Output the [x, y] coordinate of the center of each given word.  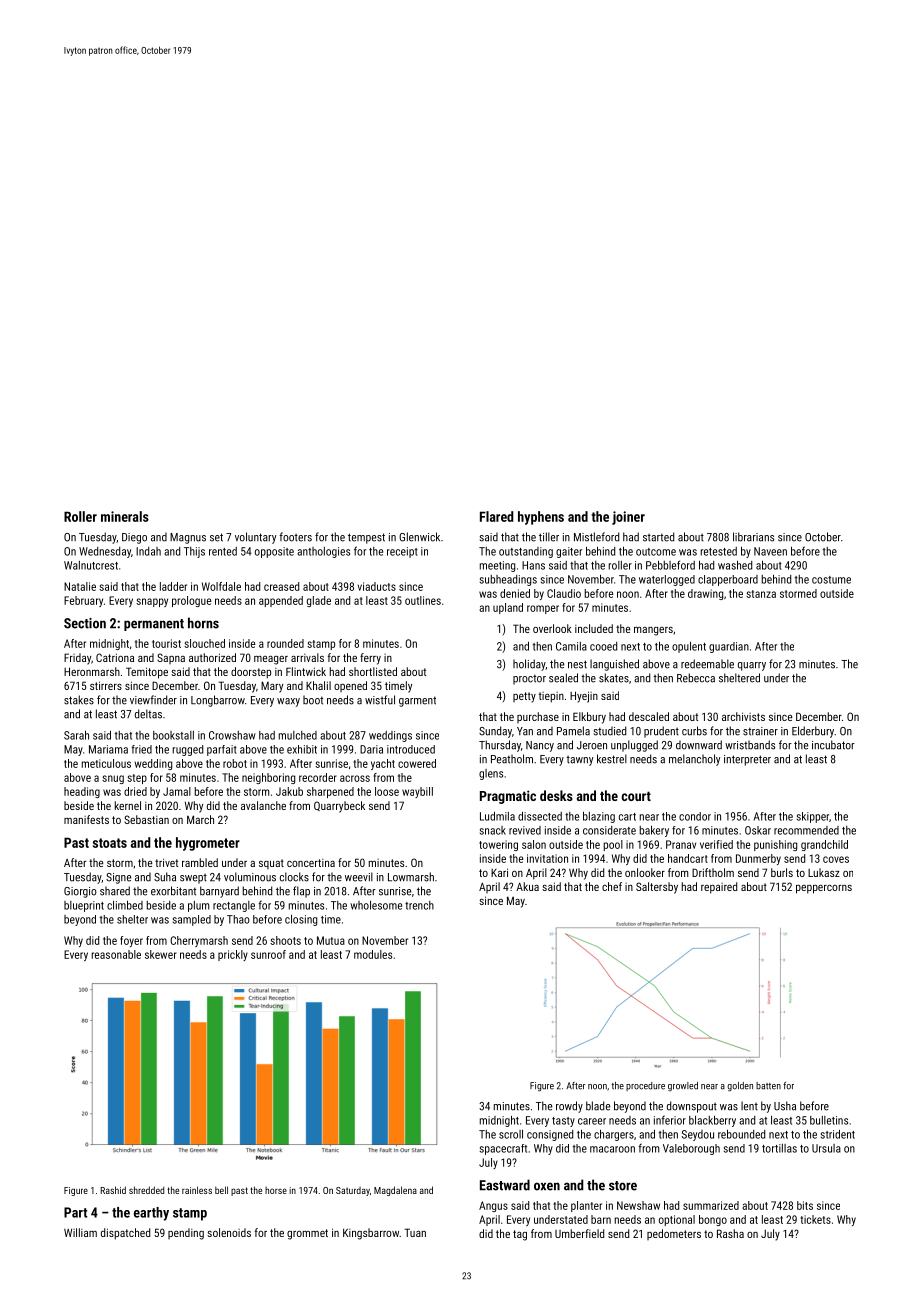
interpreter [747, 760]
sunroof [268, 954]
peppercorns [824, 889]
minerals [125, 516]
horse [276, 1190]
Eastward [505, 1185]
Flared [497, 516]
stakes [79, 700]
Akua [527, 886]
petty [524, 697]
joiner [628, 518]
